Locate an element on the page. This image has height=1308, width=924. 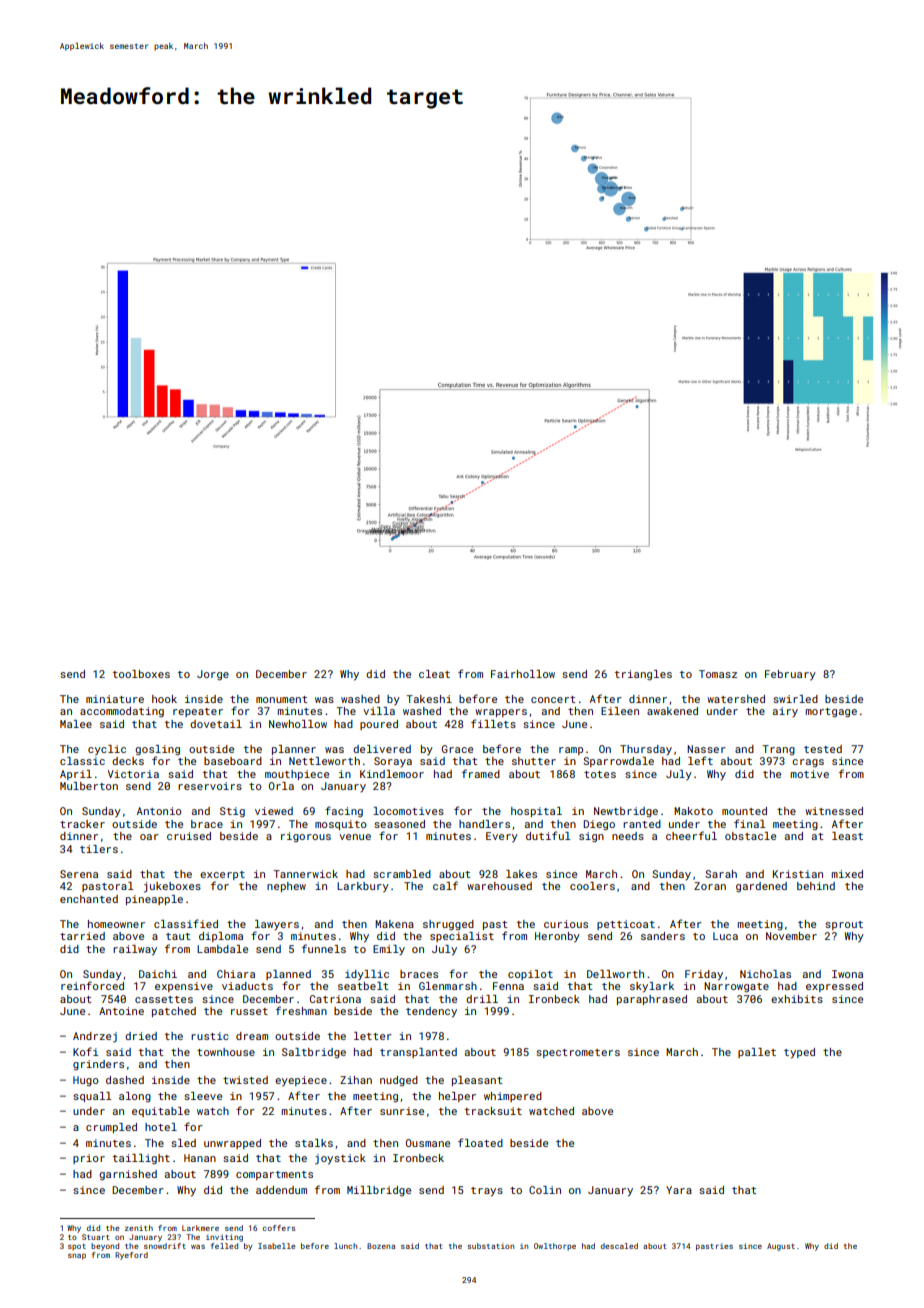
prior is located at coordinates (89, 1159).
